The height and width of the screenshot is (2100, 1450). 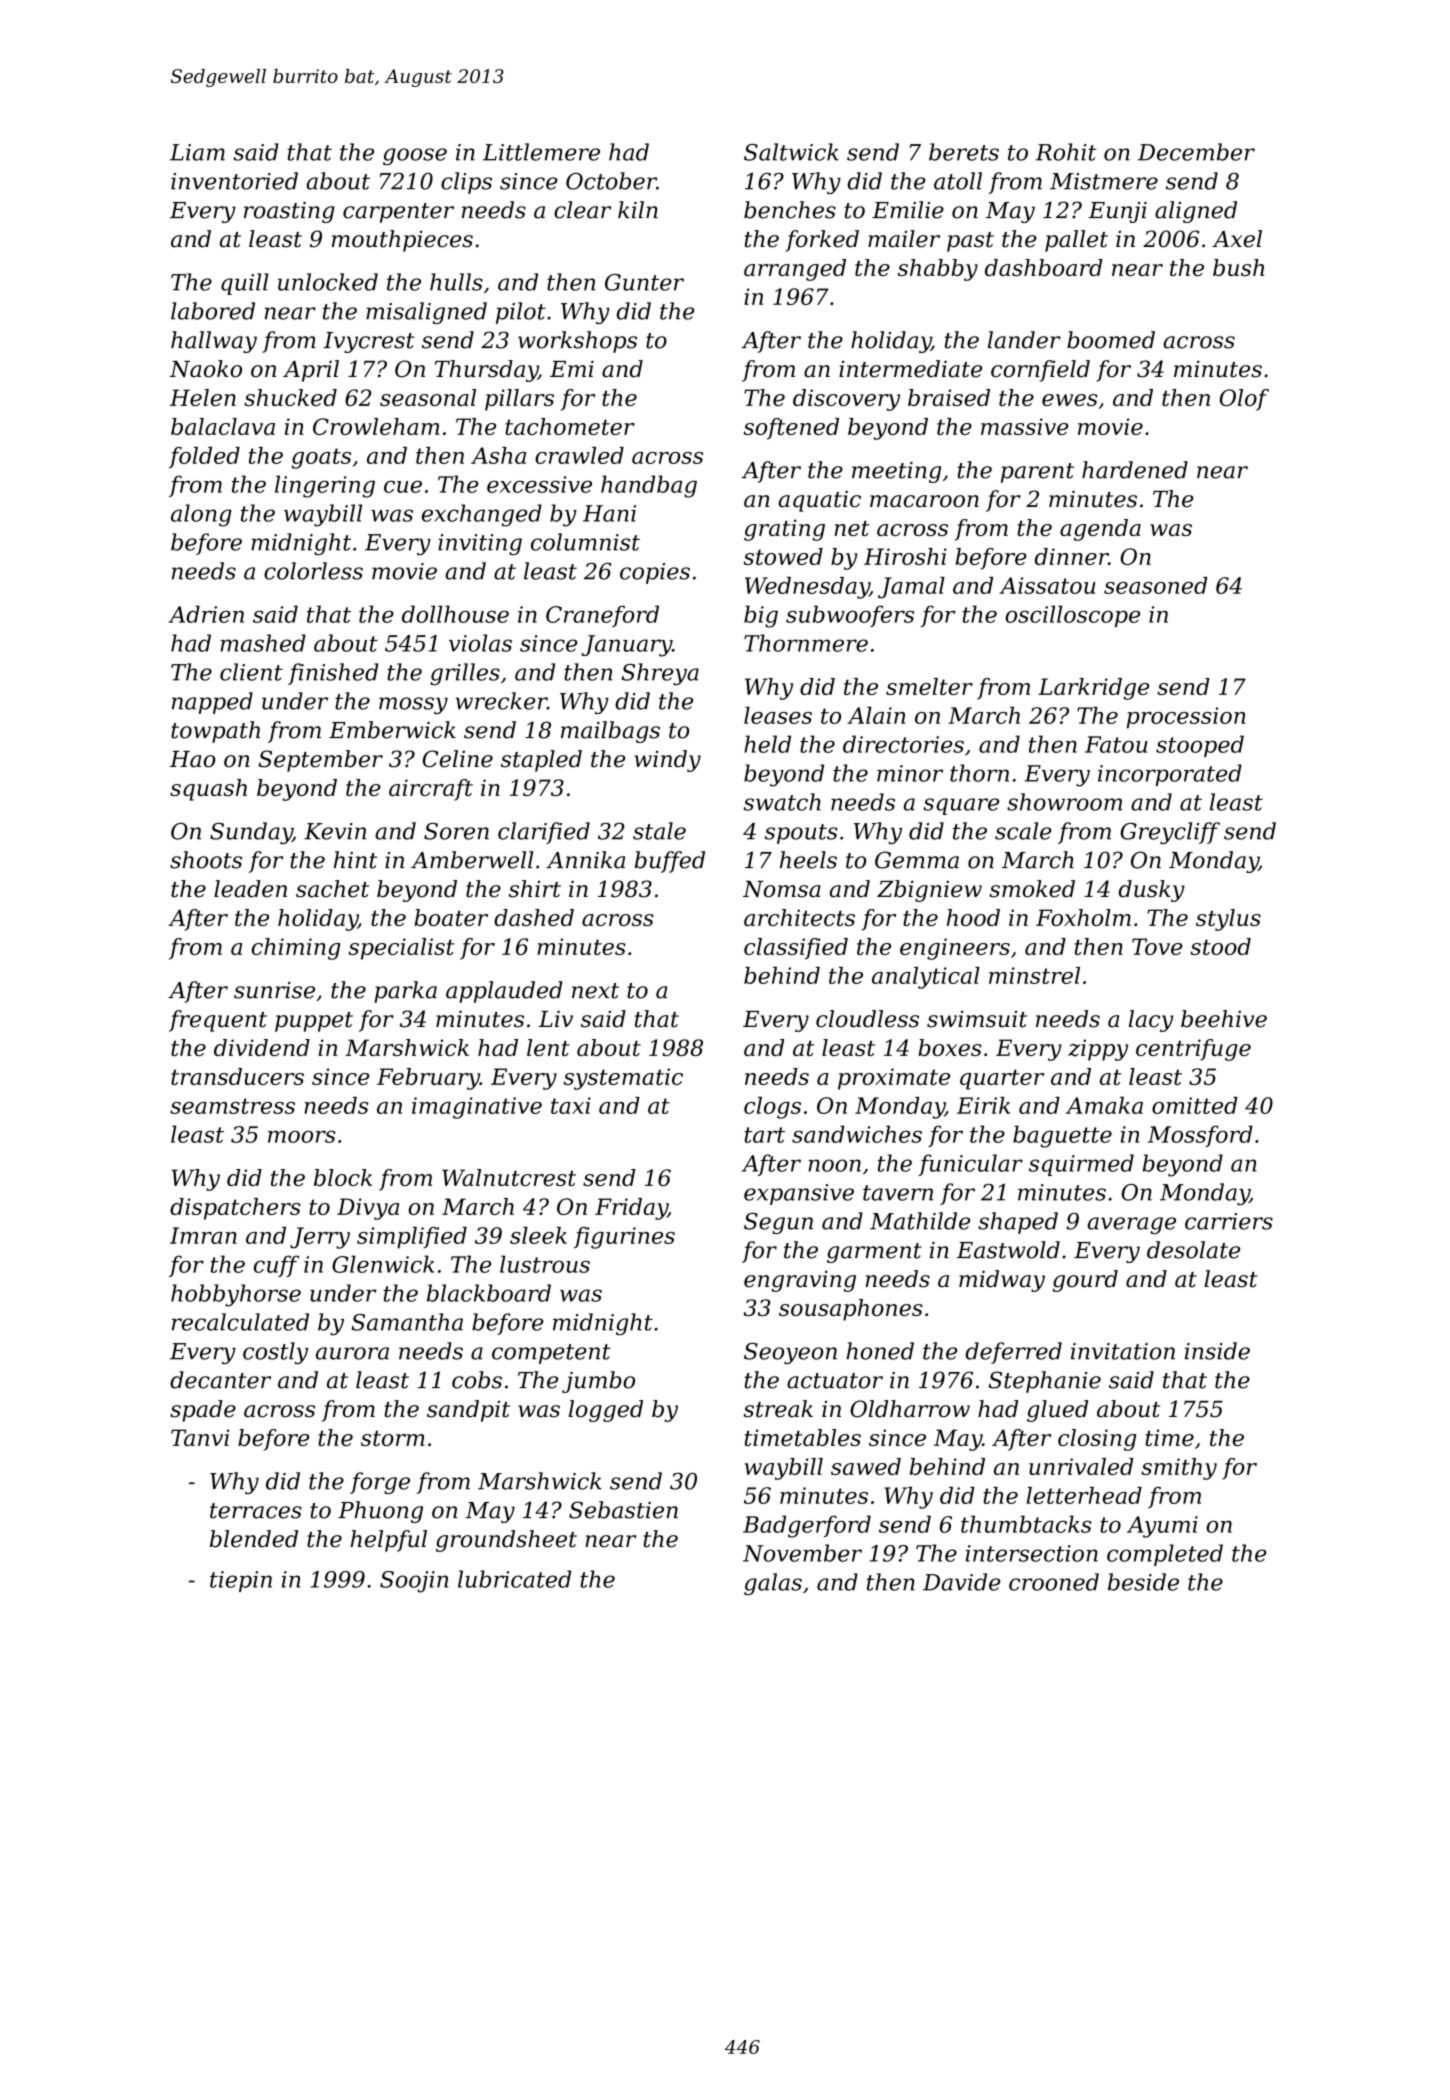 What do you see at coordinates (649, 486) in the screenshot?
I see `handbag` at bounding box center [649, 486].
